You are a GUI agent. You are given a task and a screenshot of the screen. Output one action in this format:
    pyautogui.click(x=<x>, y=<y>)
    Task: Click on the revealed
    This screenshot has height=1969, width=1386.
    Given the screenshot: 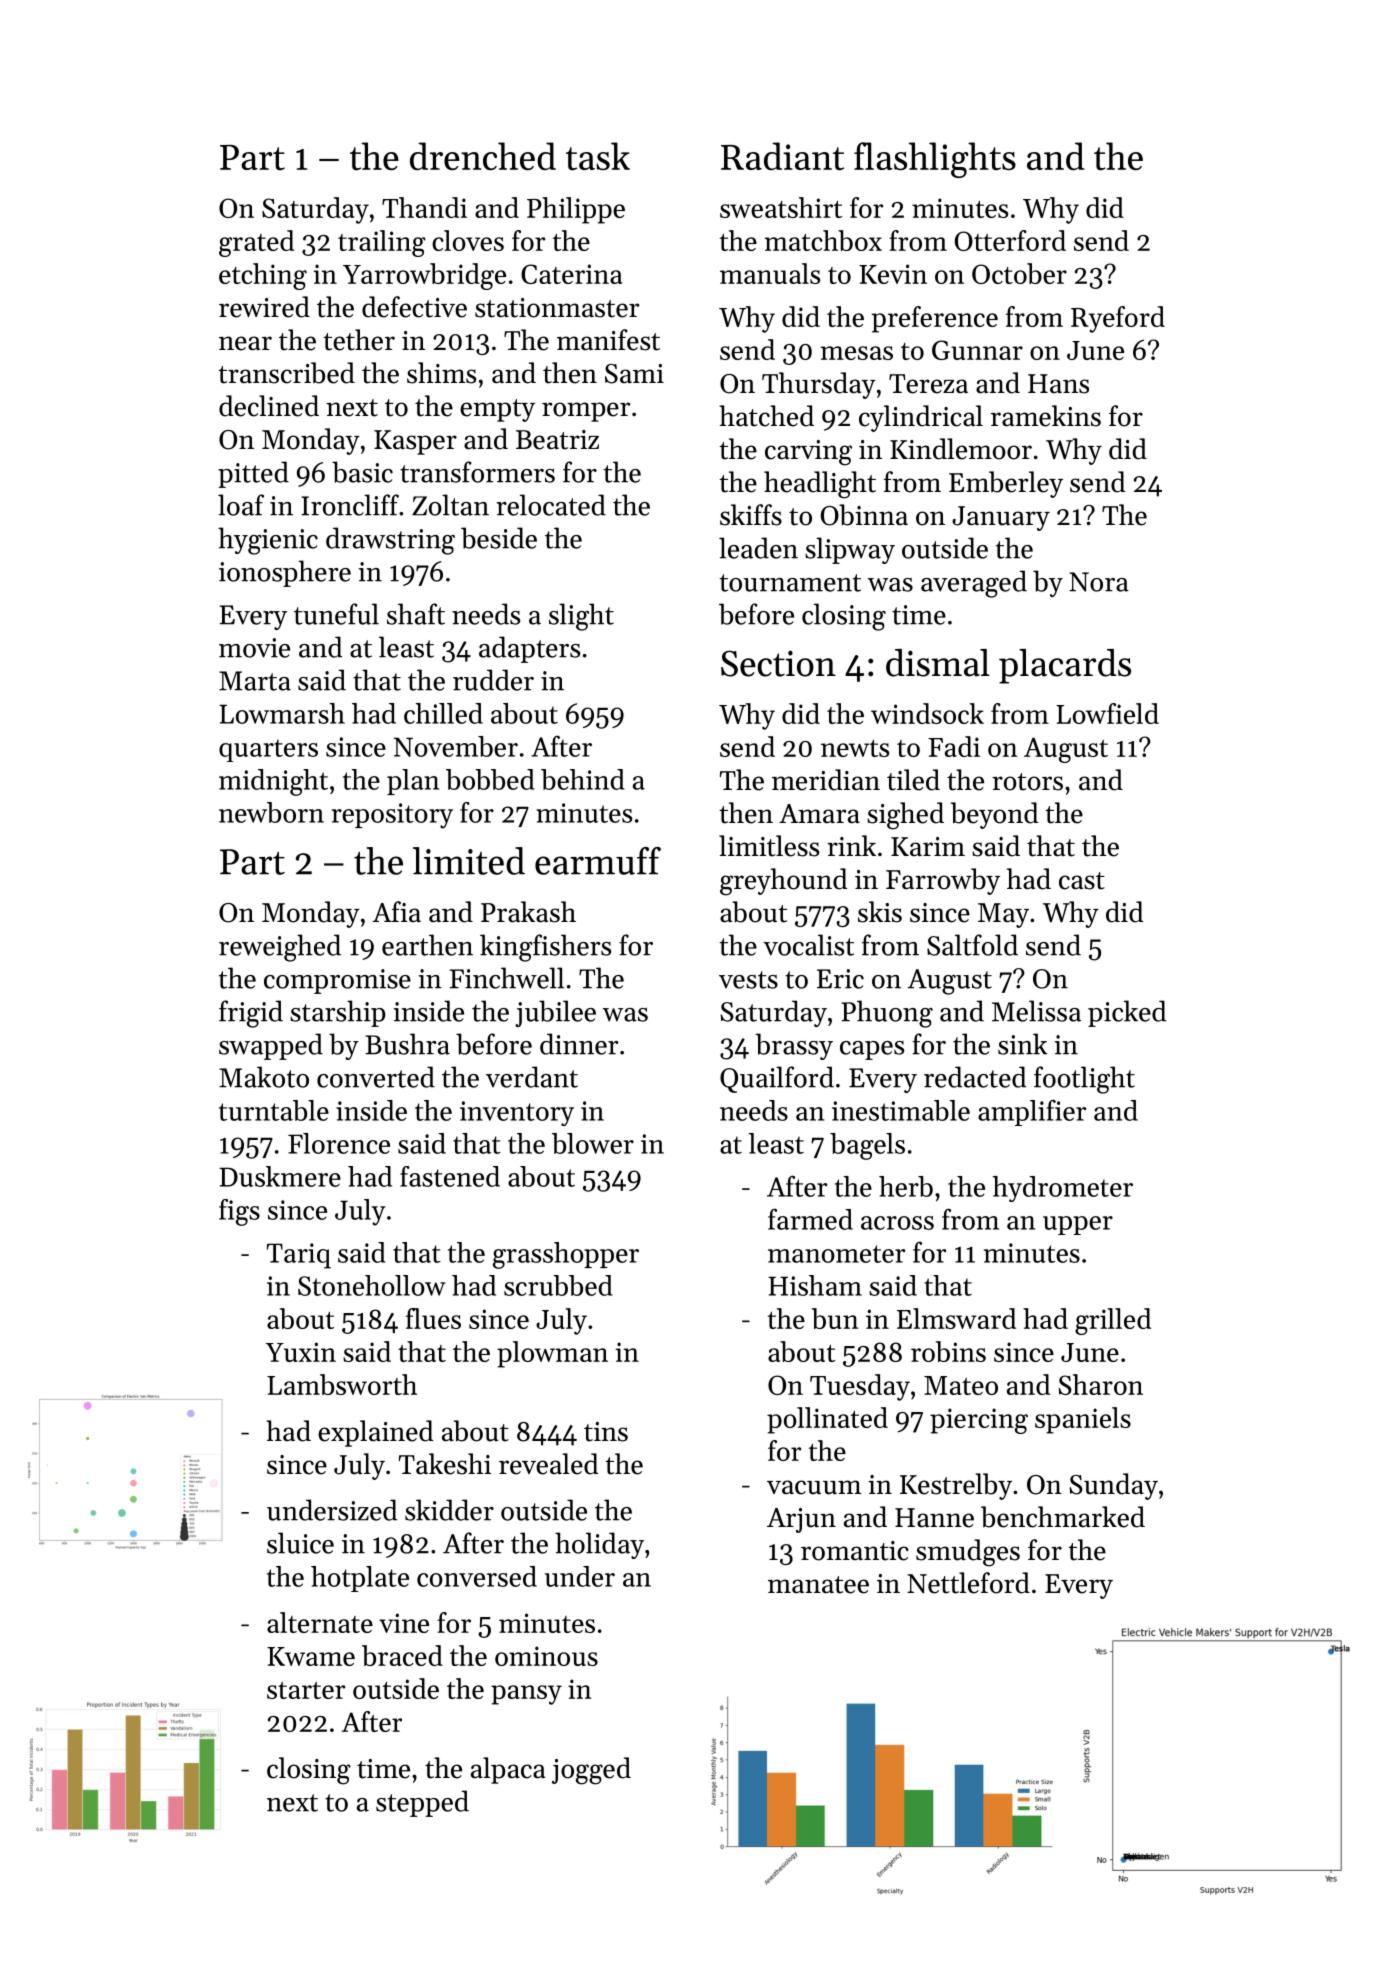 What is the action you would take?
    pyautogui.click(x=549, y=1464)
